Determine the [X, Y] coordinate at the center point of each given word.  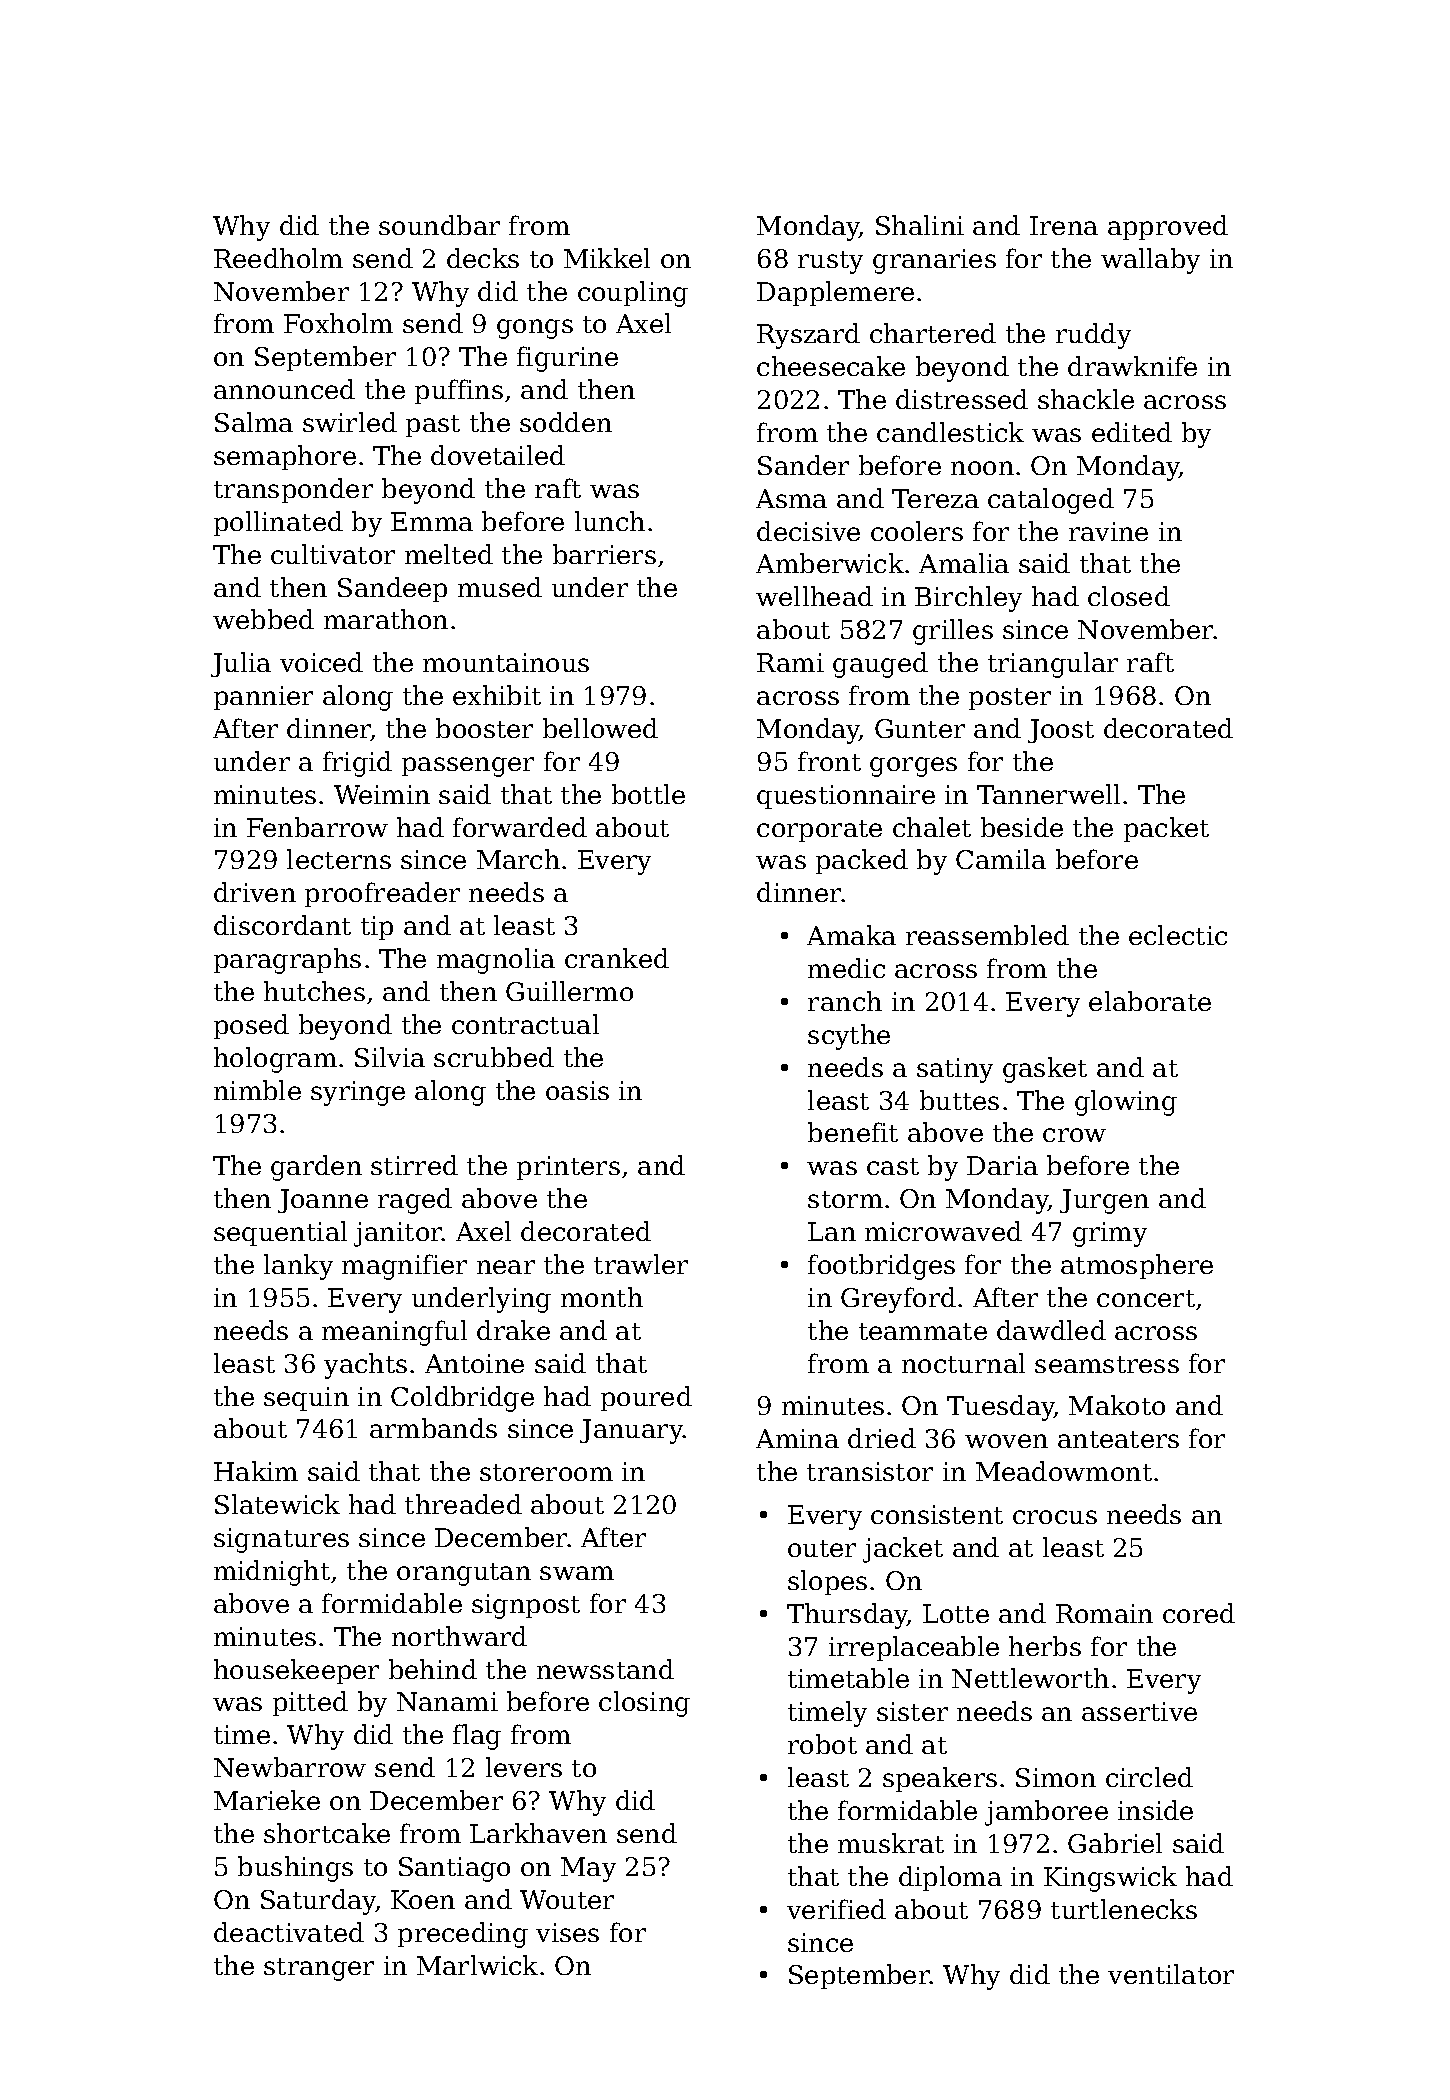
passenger [468, 767]
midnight [272, 1573]
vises [567, 1932]
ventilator [1171, 1974]
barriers [604, 554]
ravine [1108, 531]
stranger [319, 1969]
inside [1155, 1810]
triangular [1053, 665]
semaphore [285, 457]
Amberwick [830, 563]
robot [822, 1744]
